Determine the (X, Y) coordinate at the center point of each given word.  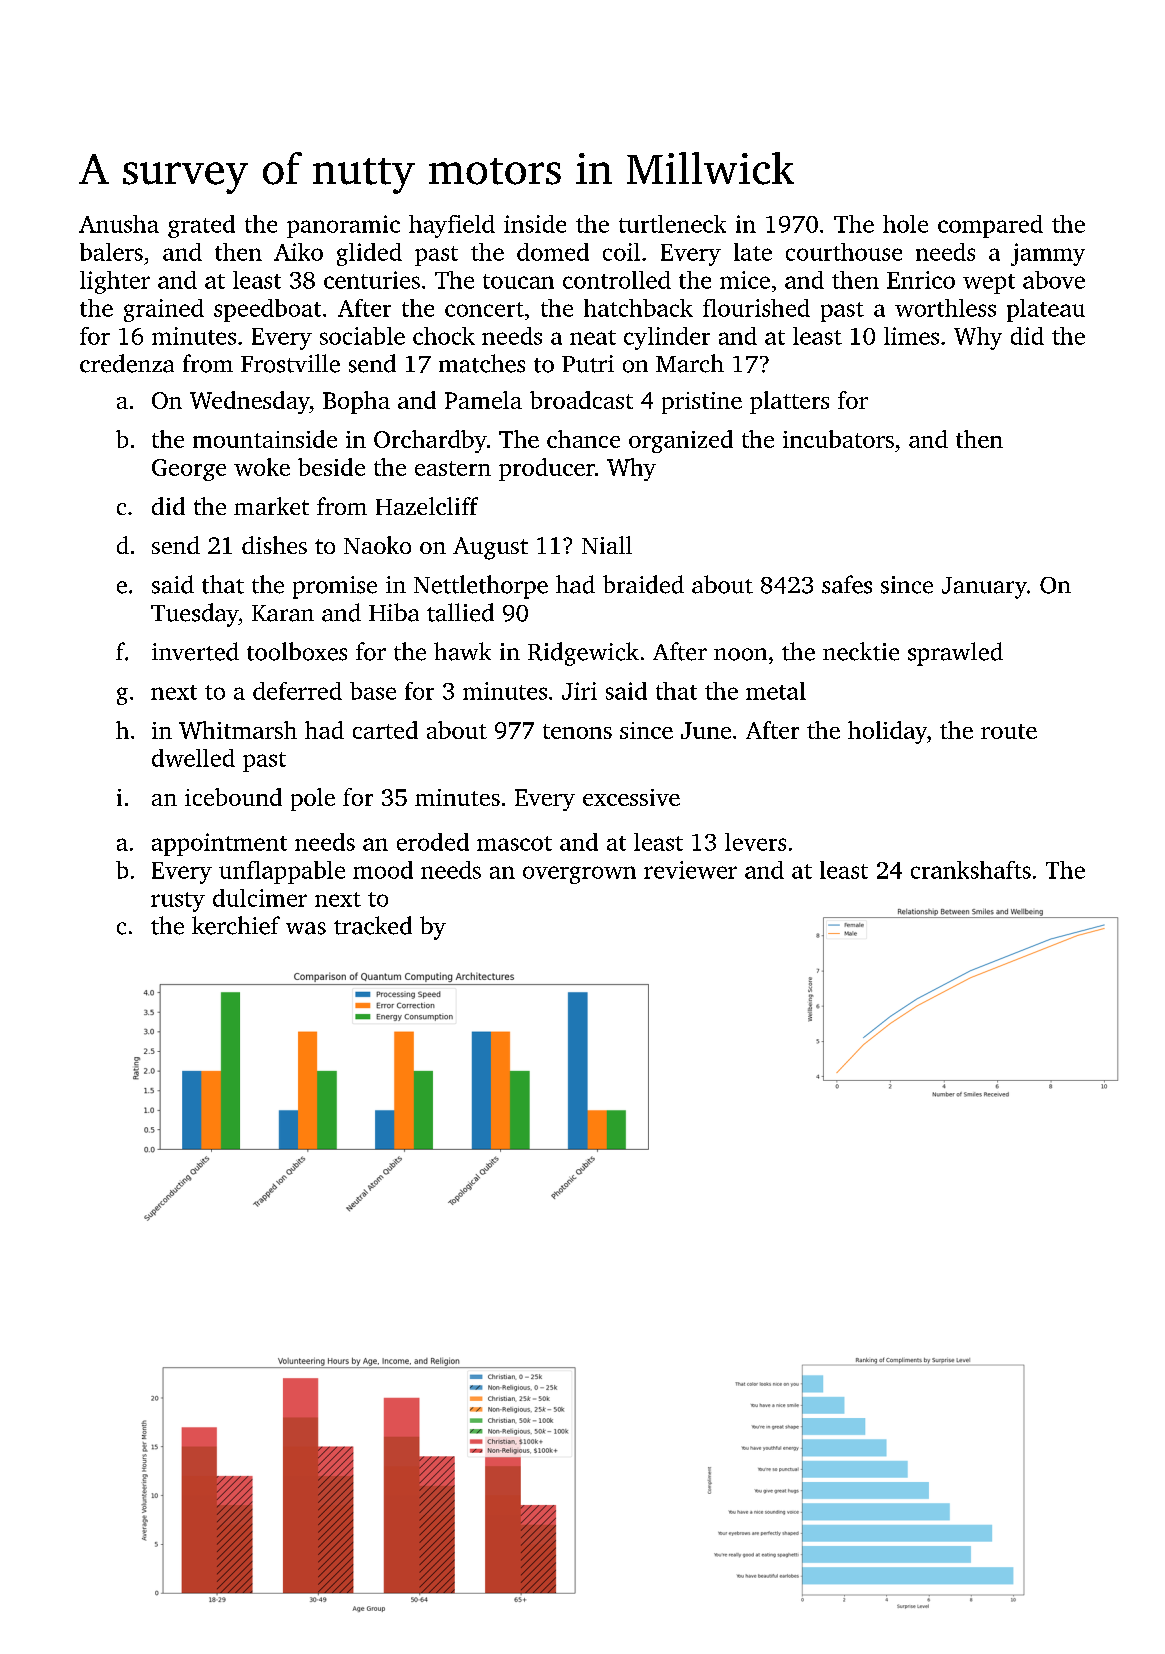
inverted (195, 651)
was (306, 928)
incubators (838, 439)
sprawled (955, 654)
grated (201, 226)
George (189, 470)
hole (905, 224)
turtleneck (672, 224)
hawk (462, 651)
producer (547, 469)
